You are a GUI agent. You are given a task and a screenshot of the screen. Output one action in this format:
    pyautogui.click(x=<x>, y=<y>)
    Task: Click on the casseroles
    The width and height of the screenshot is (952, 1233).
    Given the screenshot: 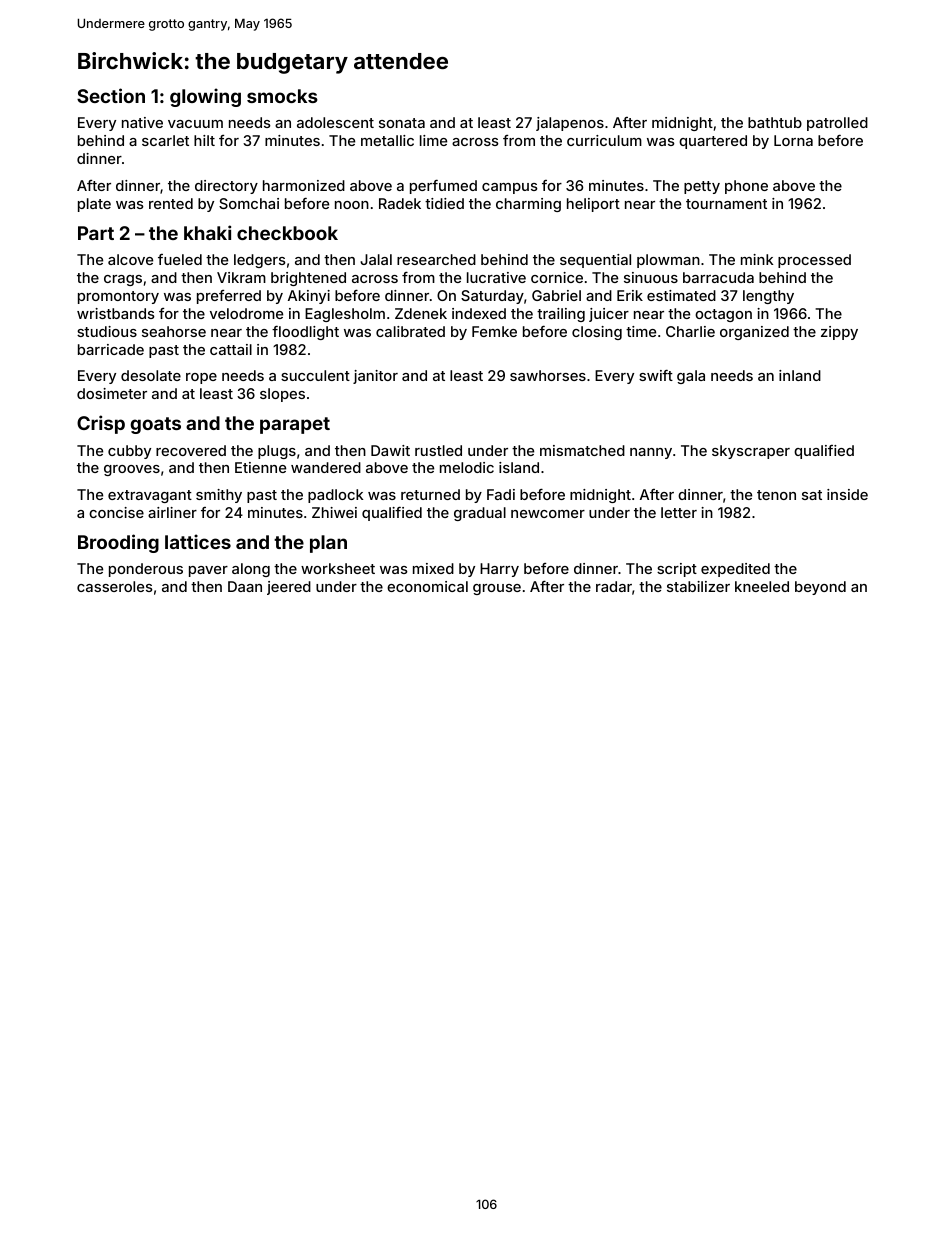 What is the action you would take?
    pyautogui.click(x=115, y=586)
